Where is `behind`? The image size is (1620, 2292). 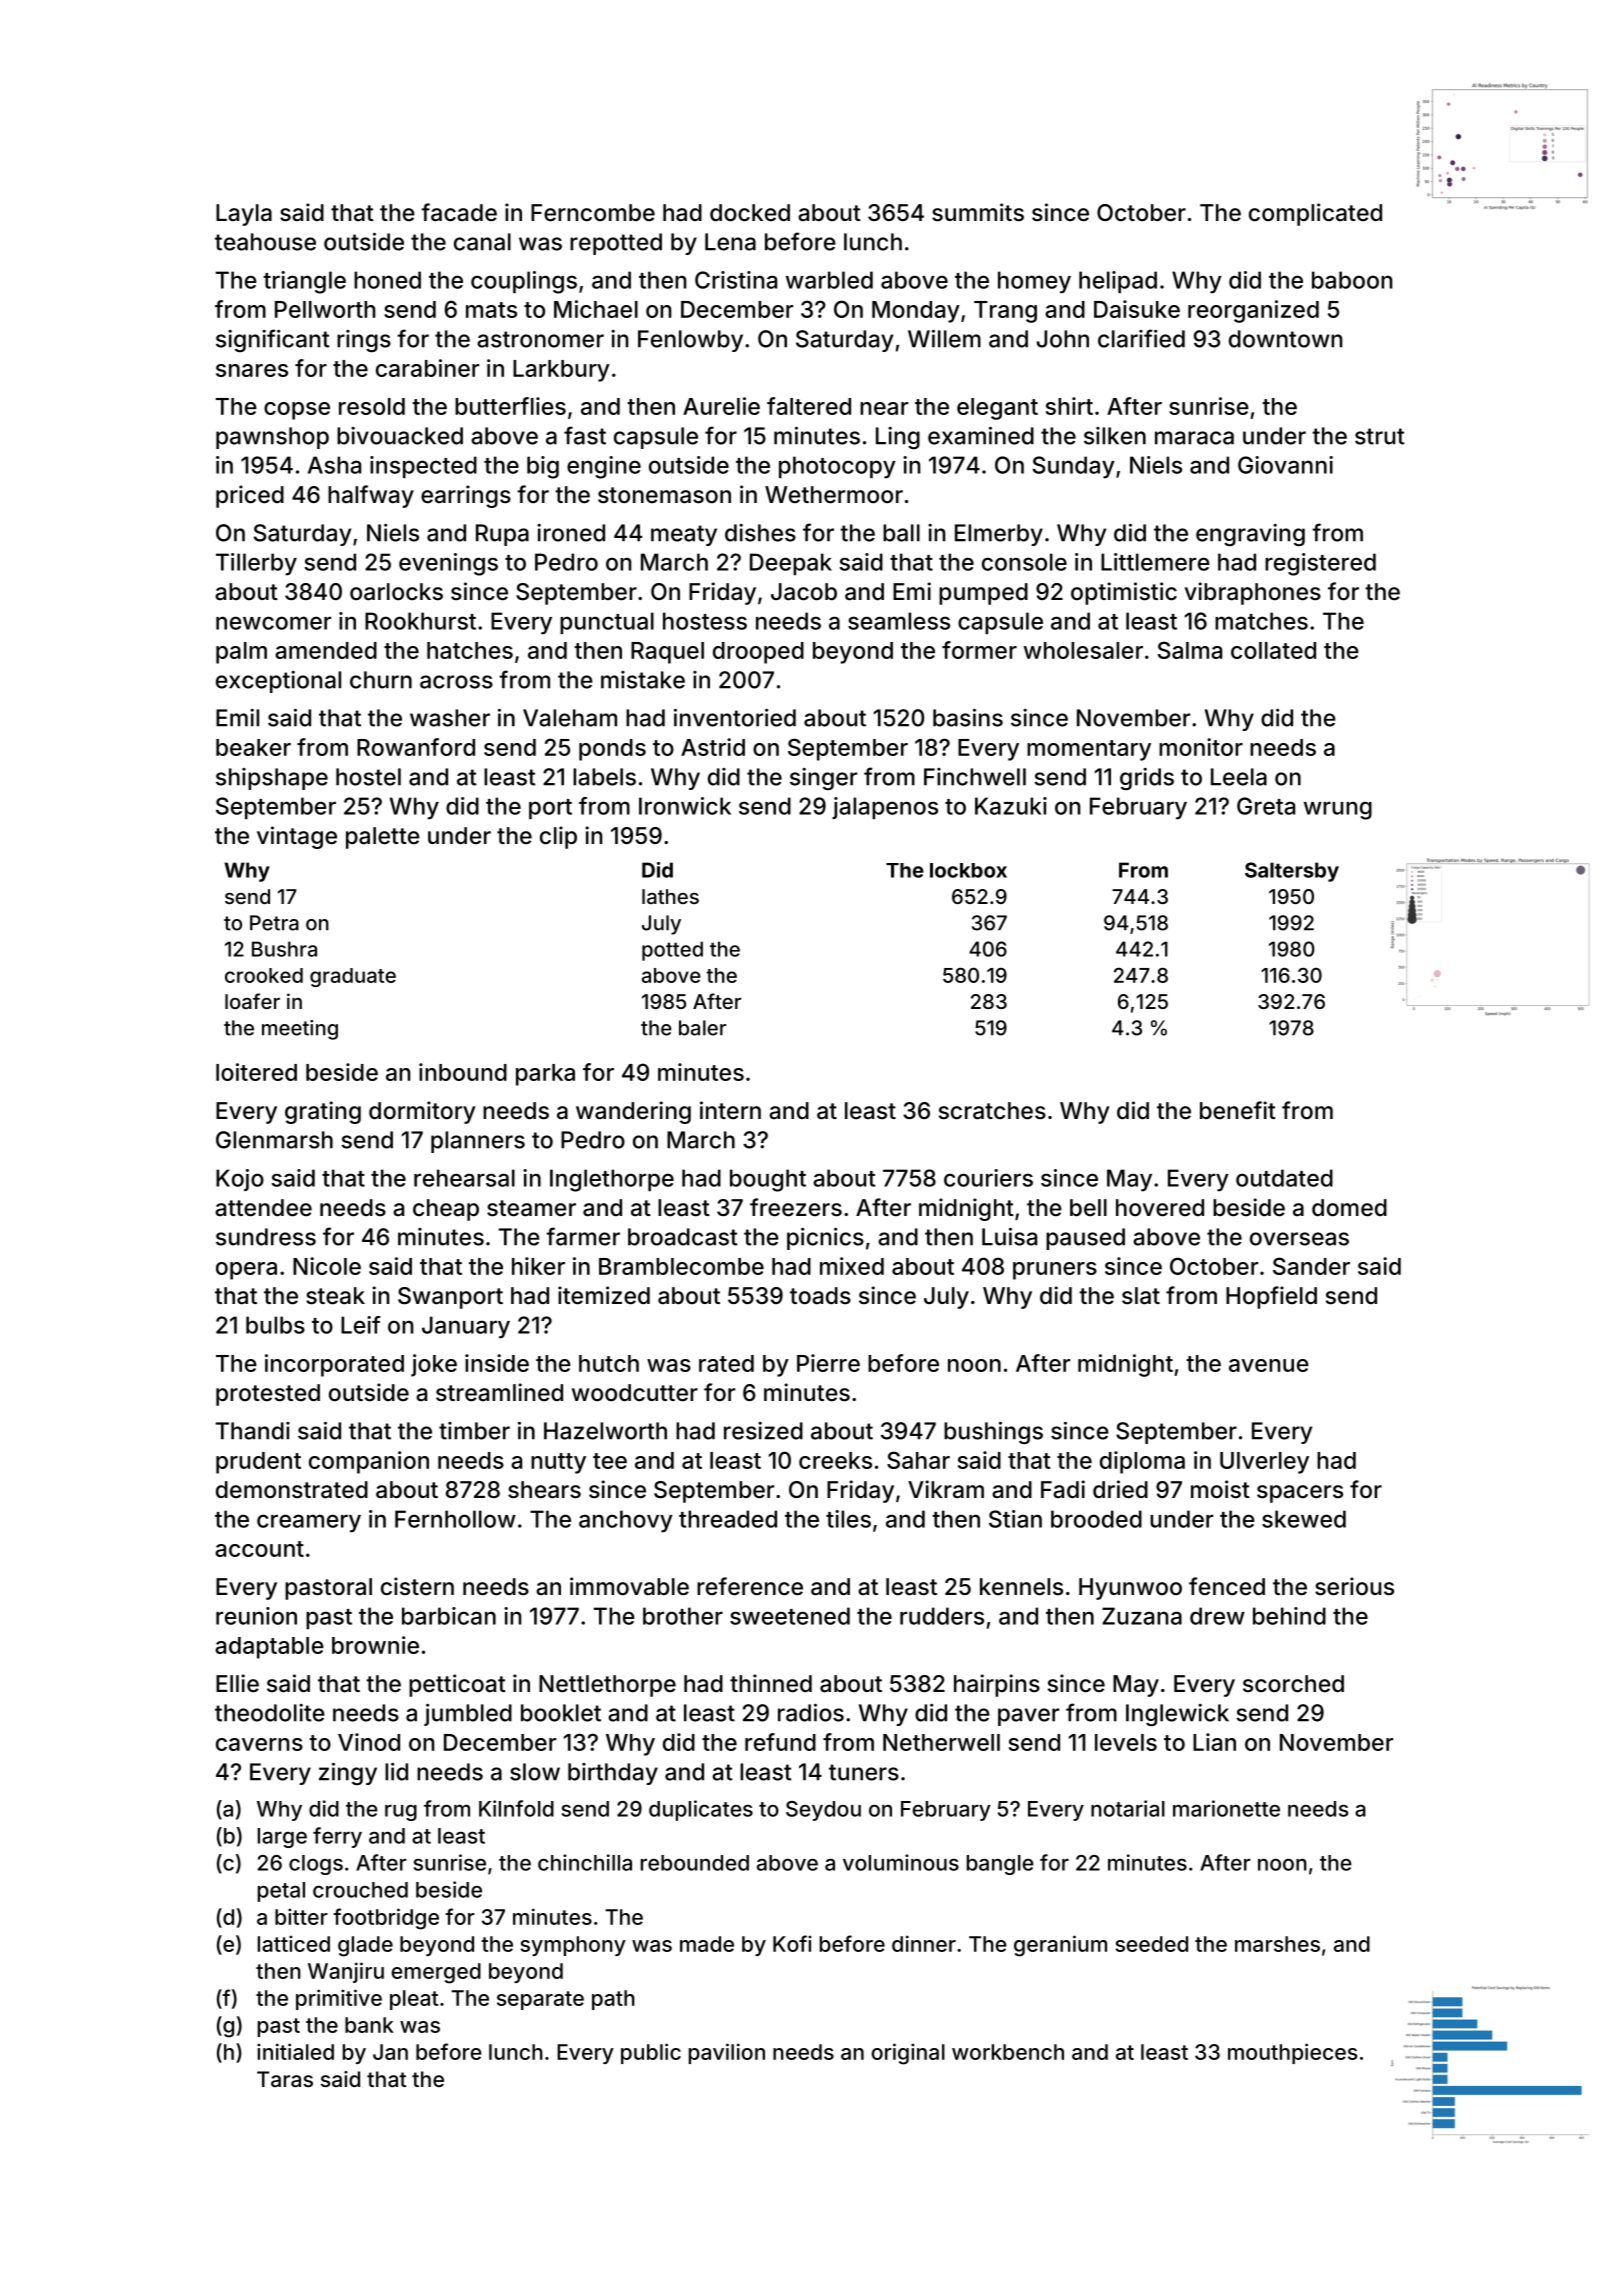 behind is located at coordinates (1289, 1616).
